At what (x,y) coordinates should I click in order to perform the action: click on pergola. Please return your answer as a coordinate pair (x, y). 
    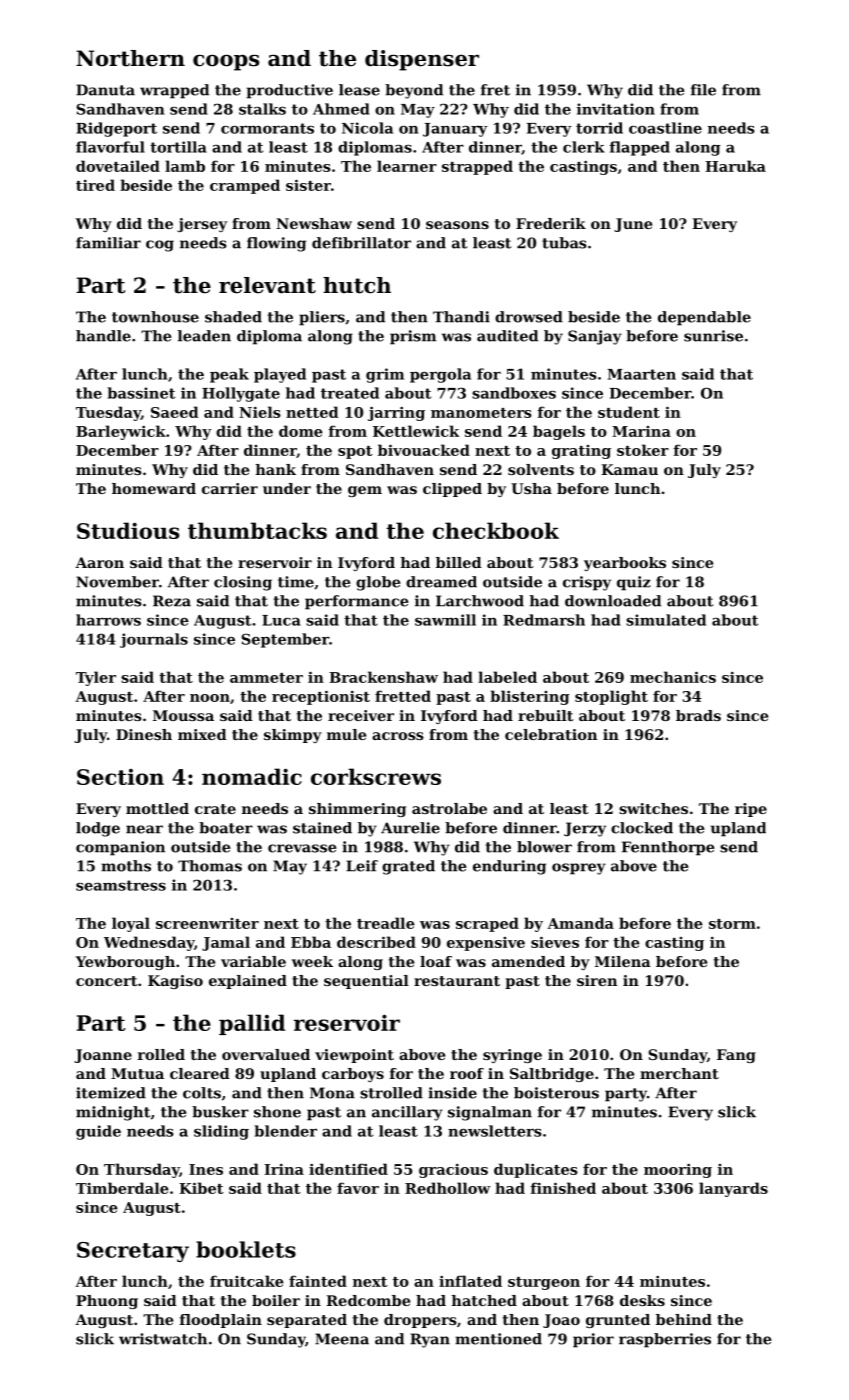
    Looking at the image, I should click on (440, 375).
